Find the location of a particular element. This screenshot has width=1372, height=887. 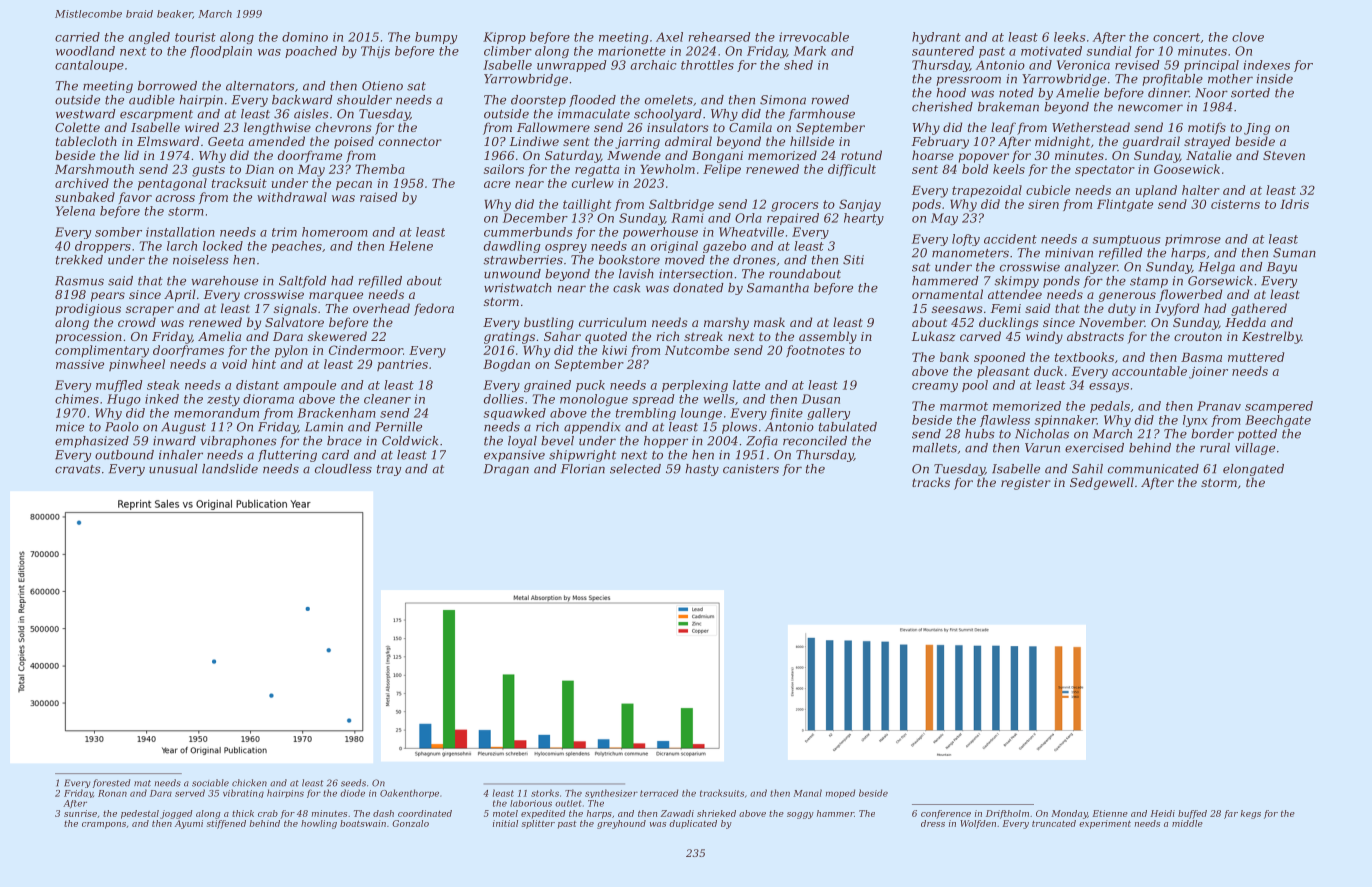

landslide is located at coordinates (230, 469).
